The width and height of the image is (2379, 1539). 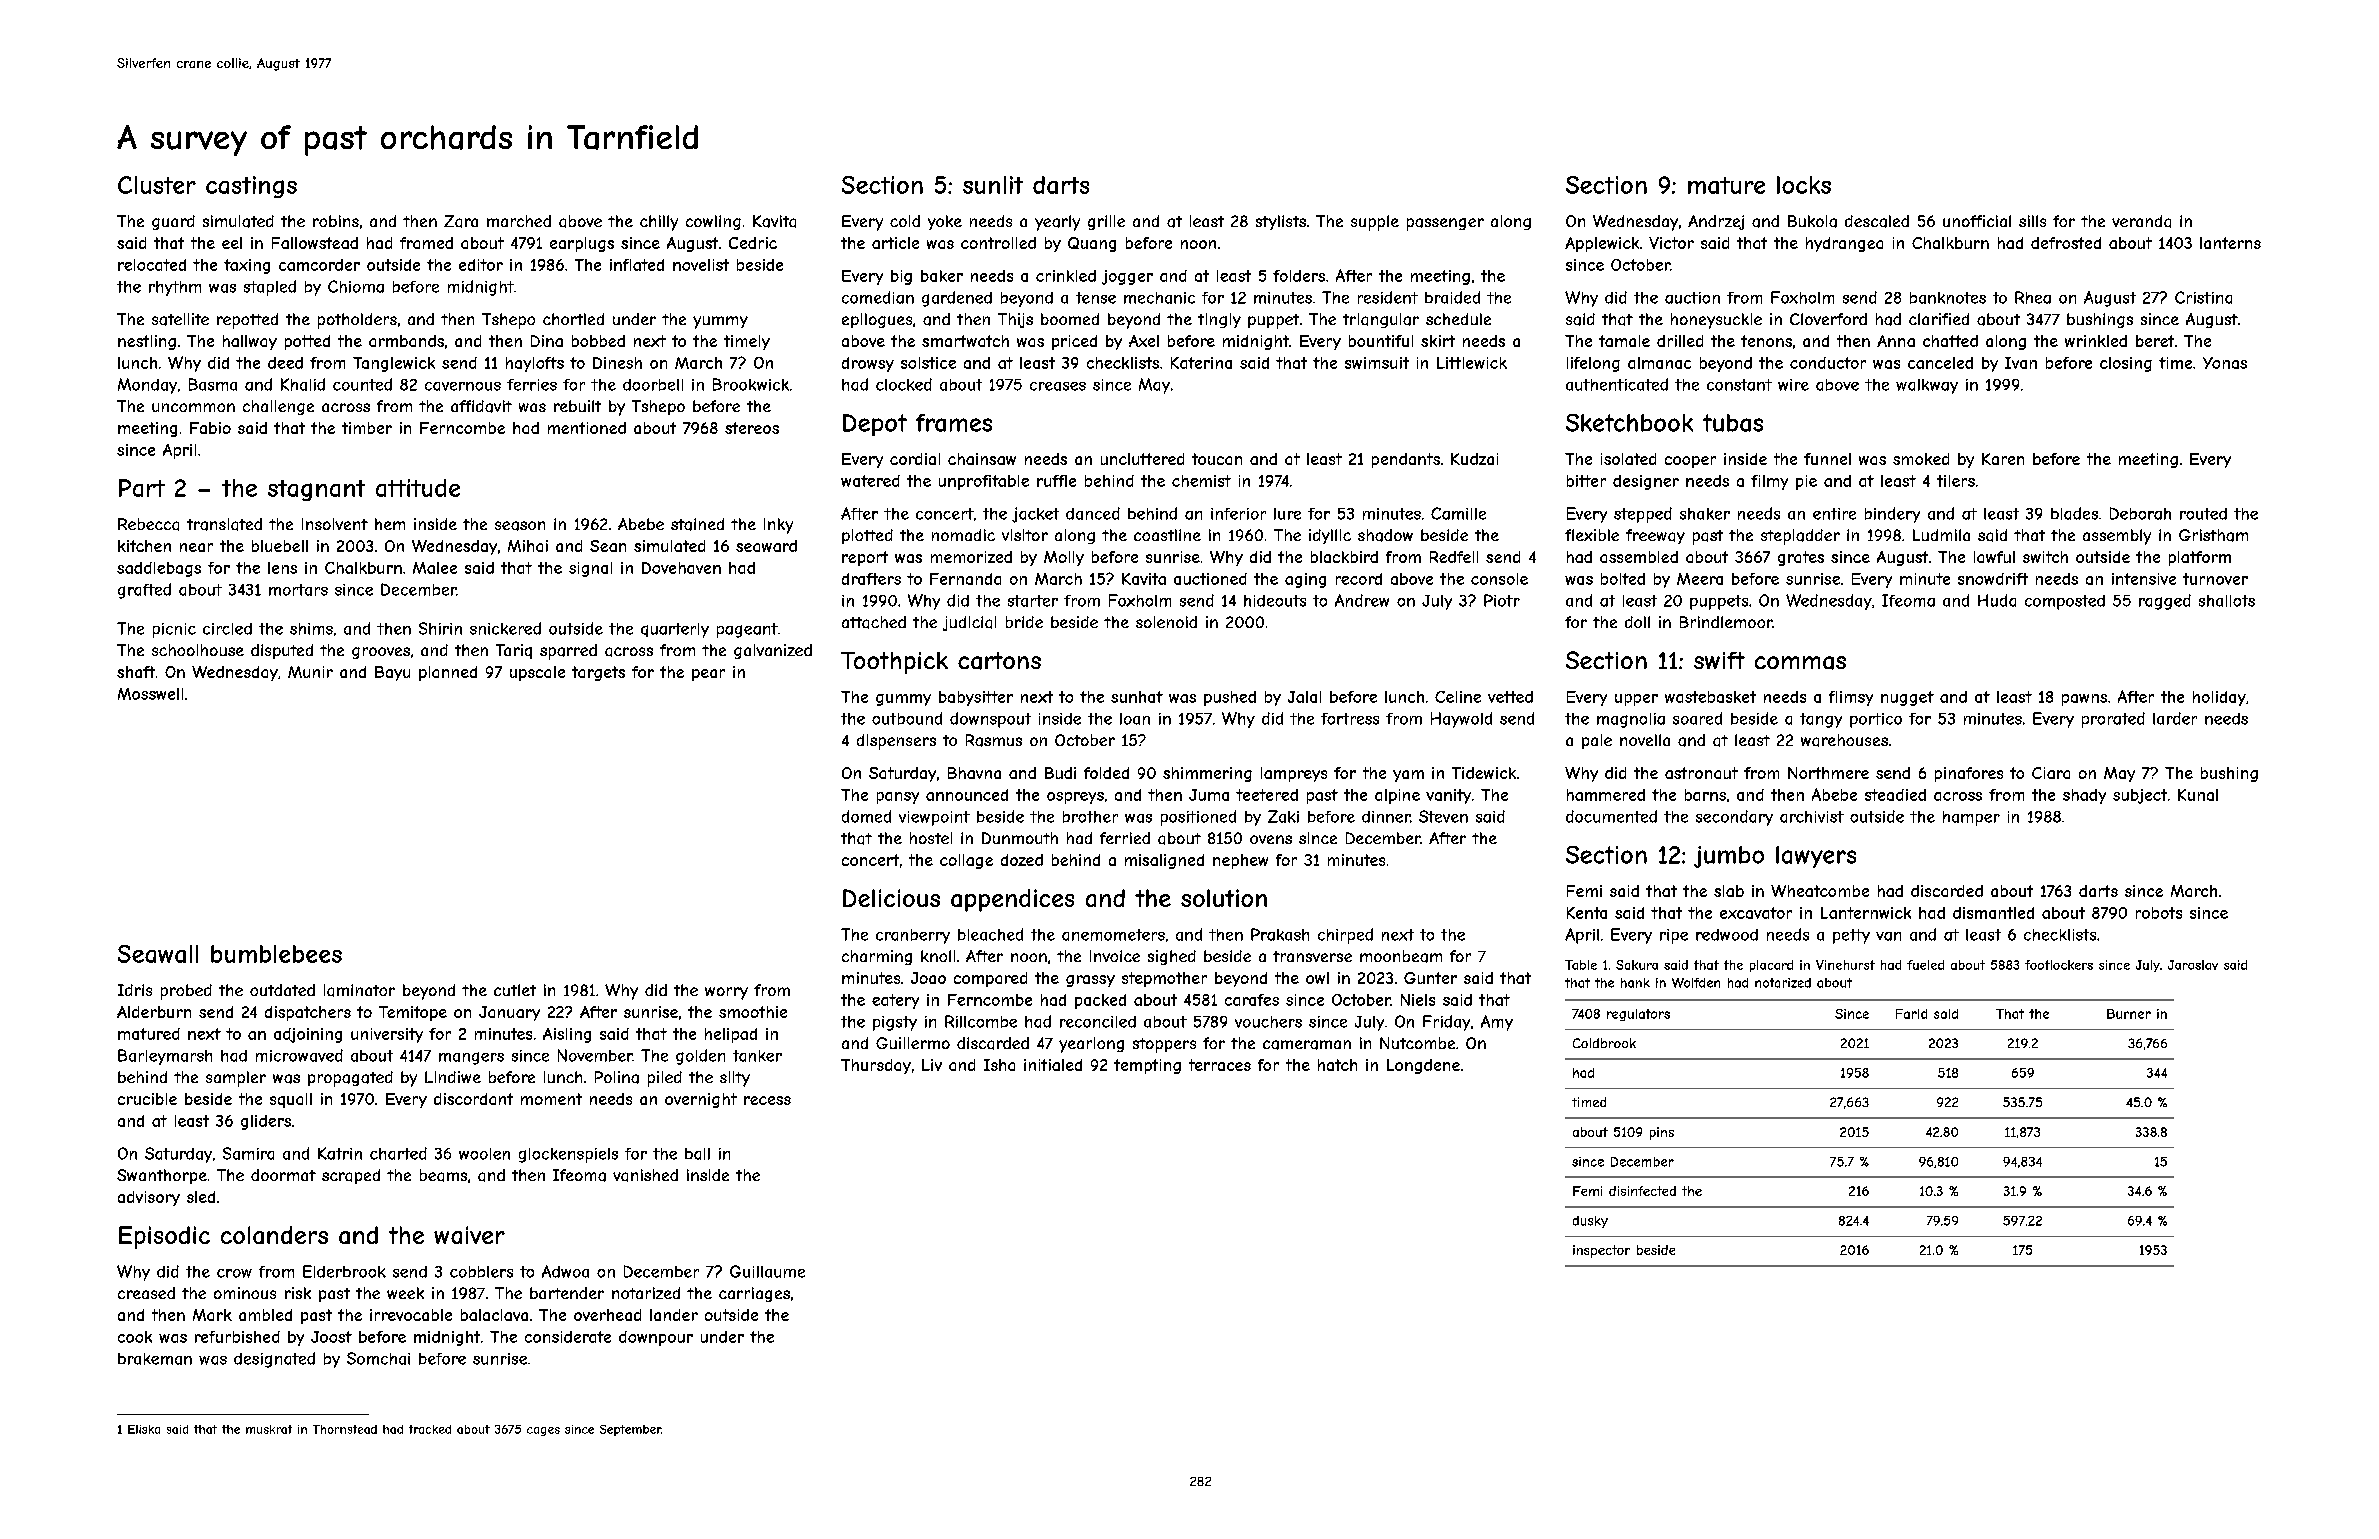 I want to click on targets, so click(x=598, y=673).
